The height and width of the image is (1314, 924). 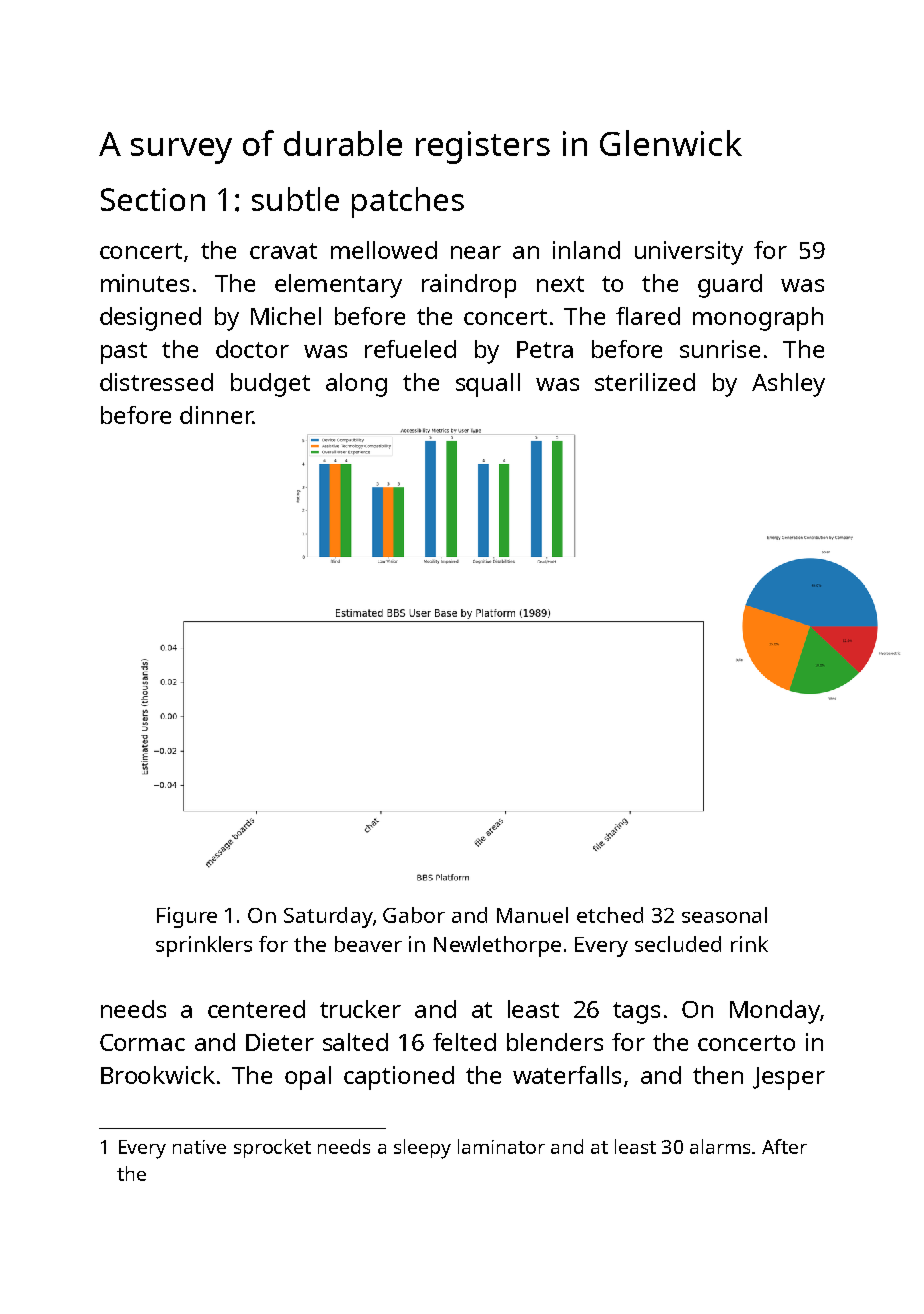 What do you see at coordinates (355, 1042) in the image?
I see `salted` at bounding box center [355, 1042].
